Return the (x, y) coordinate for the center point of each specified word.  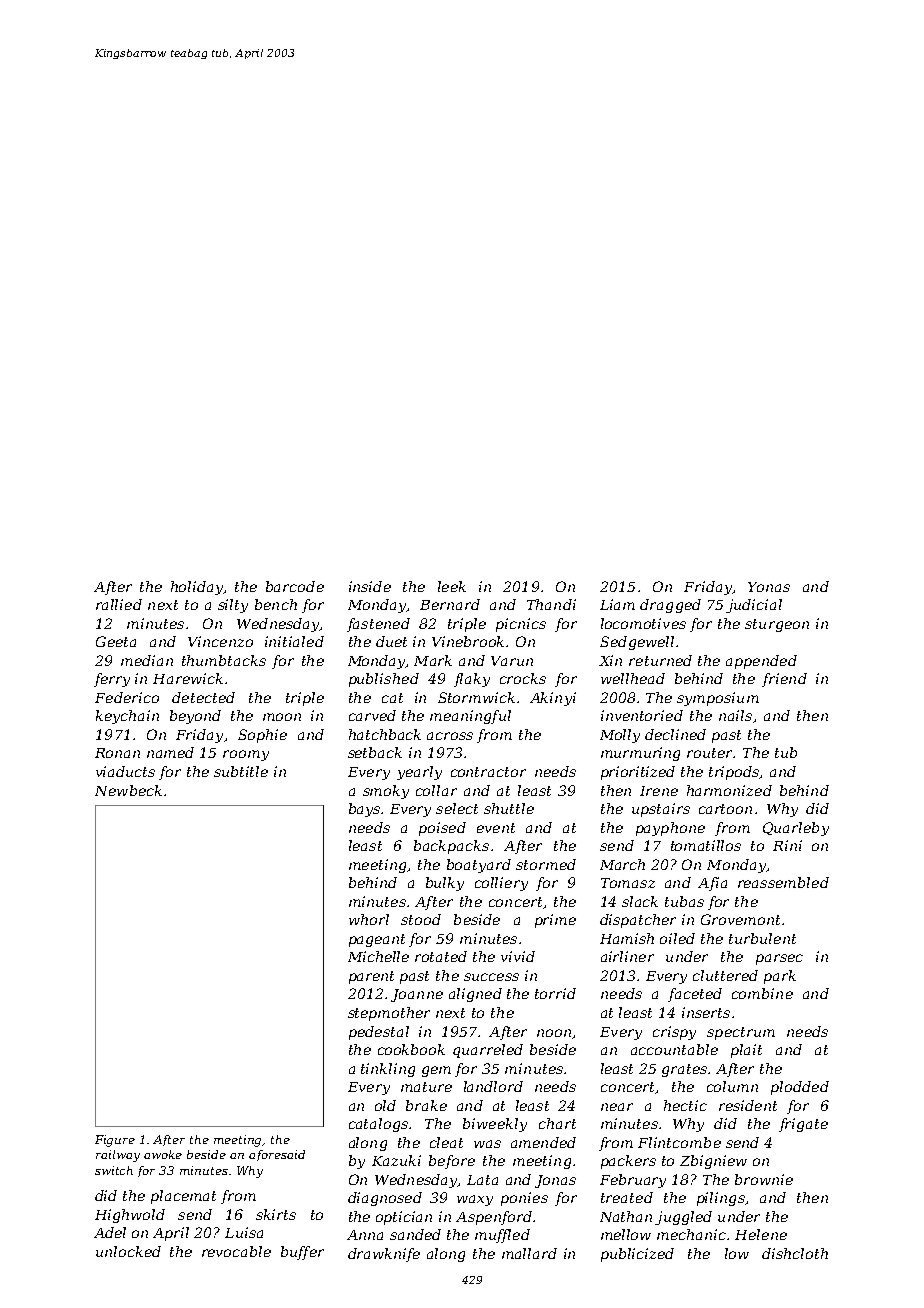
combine (762, 993)
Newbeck (128, 790)
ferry (112, 680)
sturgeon (777, 625)
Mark (433, 660)
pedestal (379, 1033)
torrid (555, 993)
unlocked (128, 1251)
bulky (445, 884)
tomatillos (706, 845)
